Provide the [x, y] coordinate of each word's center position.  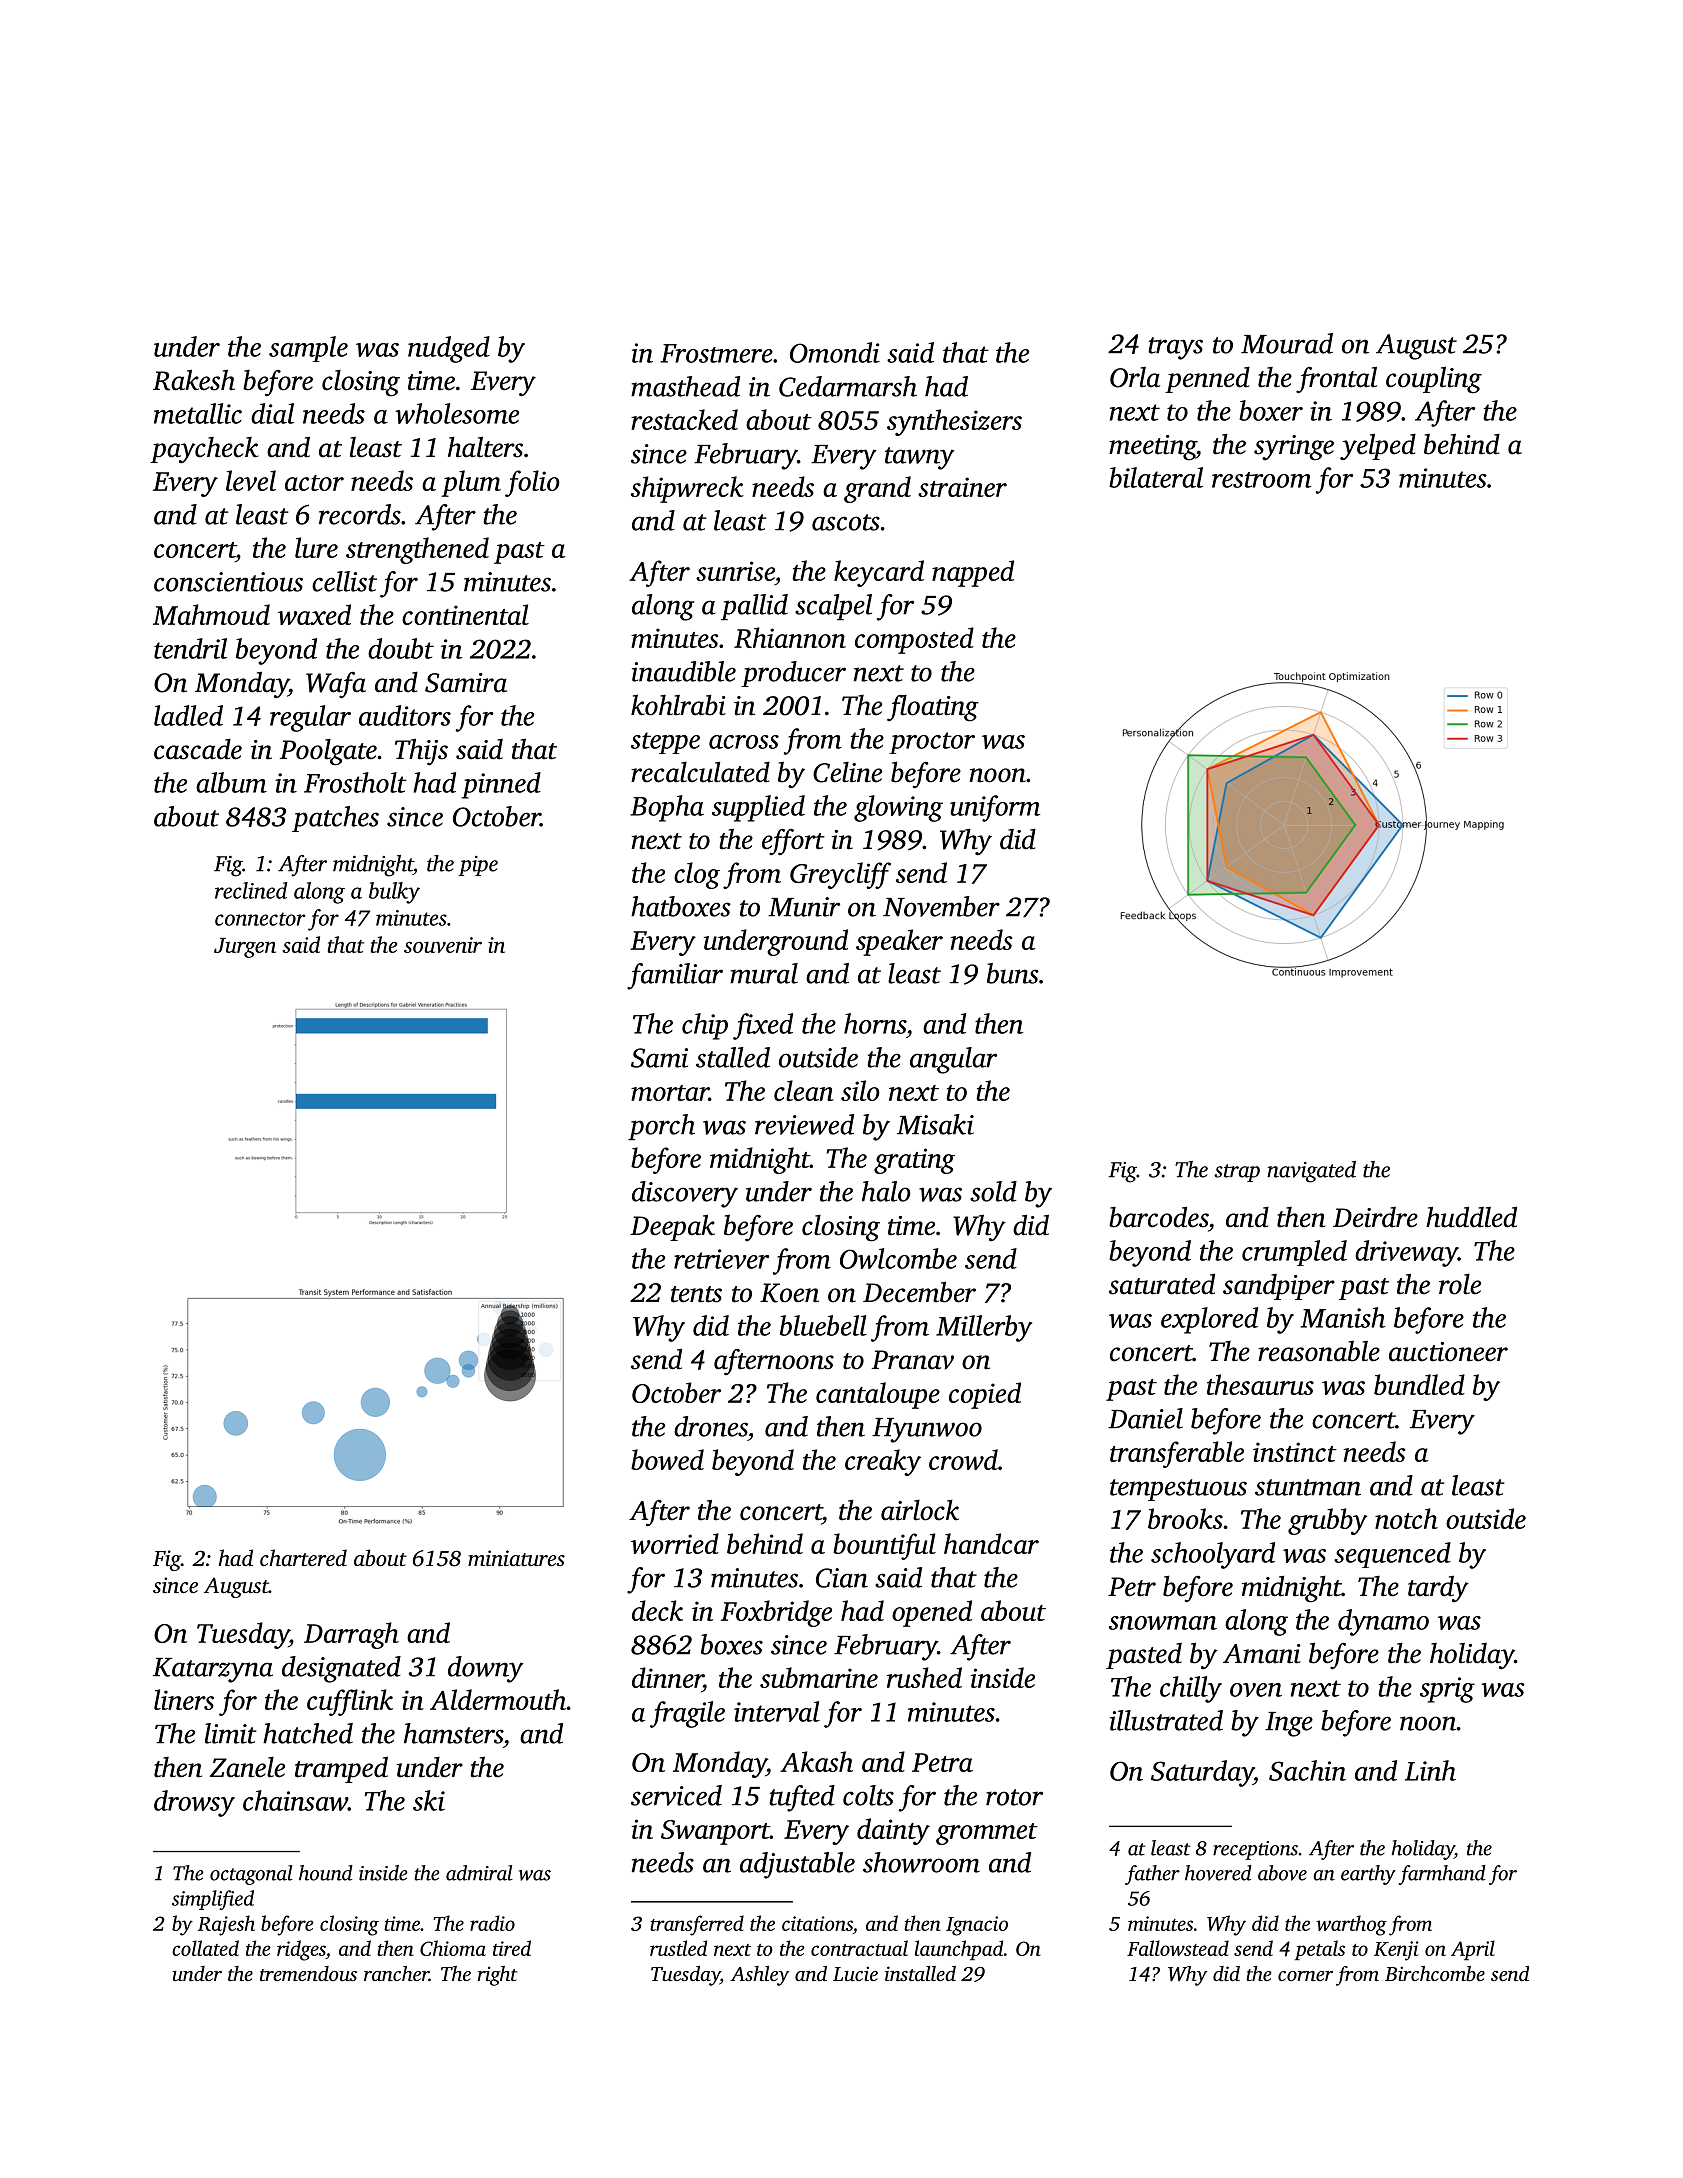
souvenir [443, 945]
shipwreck [687, 489]
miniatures [516, 1558]
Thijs [421, 751]
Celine [847, 772]
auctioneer [1448, 1352]
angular [953, 1060]
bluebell [823, 1325]
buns [1013, 973]
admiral [479, 1873]
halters [485, 447]
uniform [995, 808]
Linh [1430, 1770]
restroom [1261, 480]
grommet [987, 1834]
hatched [308, 1733]
